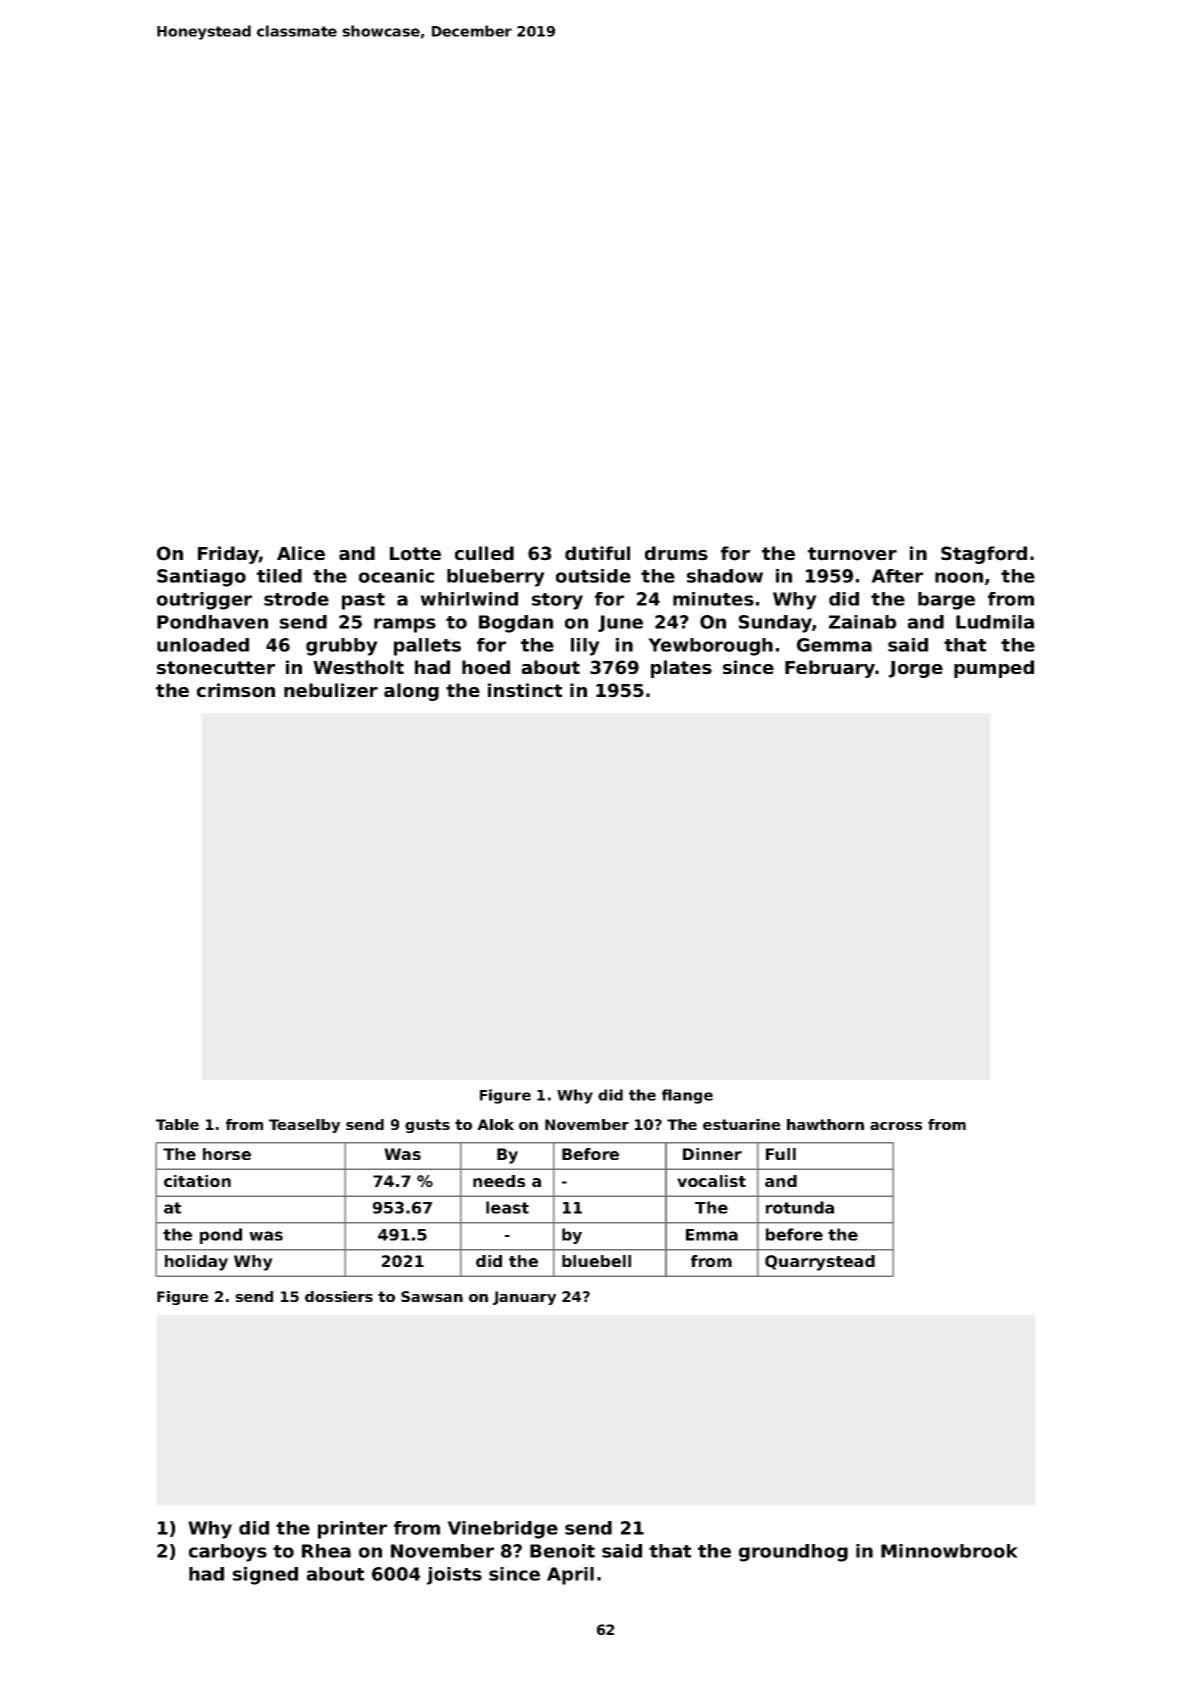  Describe the element at coordinates (495, 1124) in the image. I see `Alok` at that location.
